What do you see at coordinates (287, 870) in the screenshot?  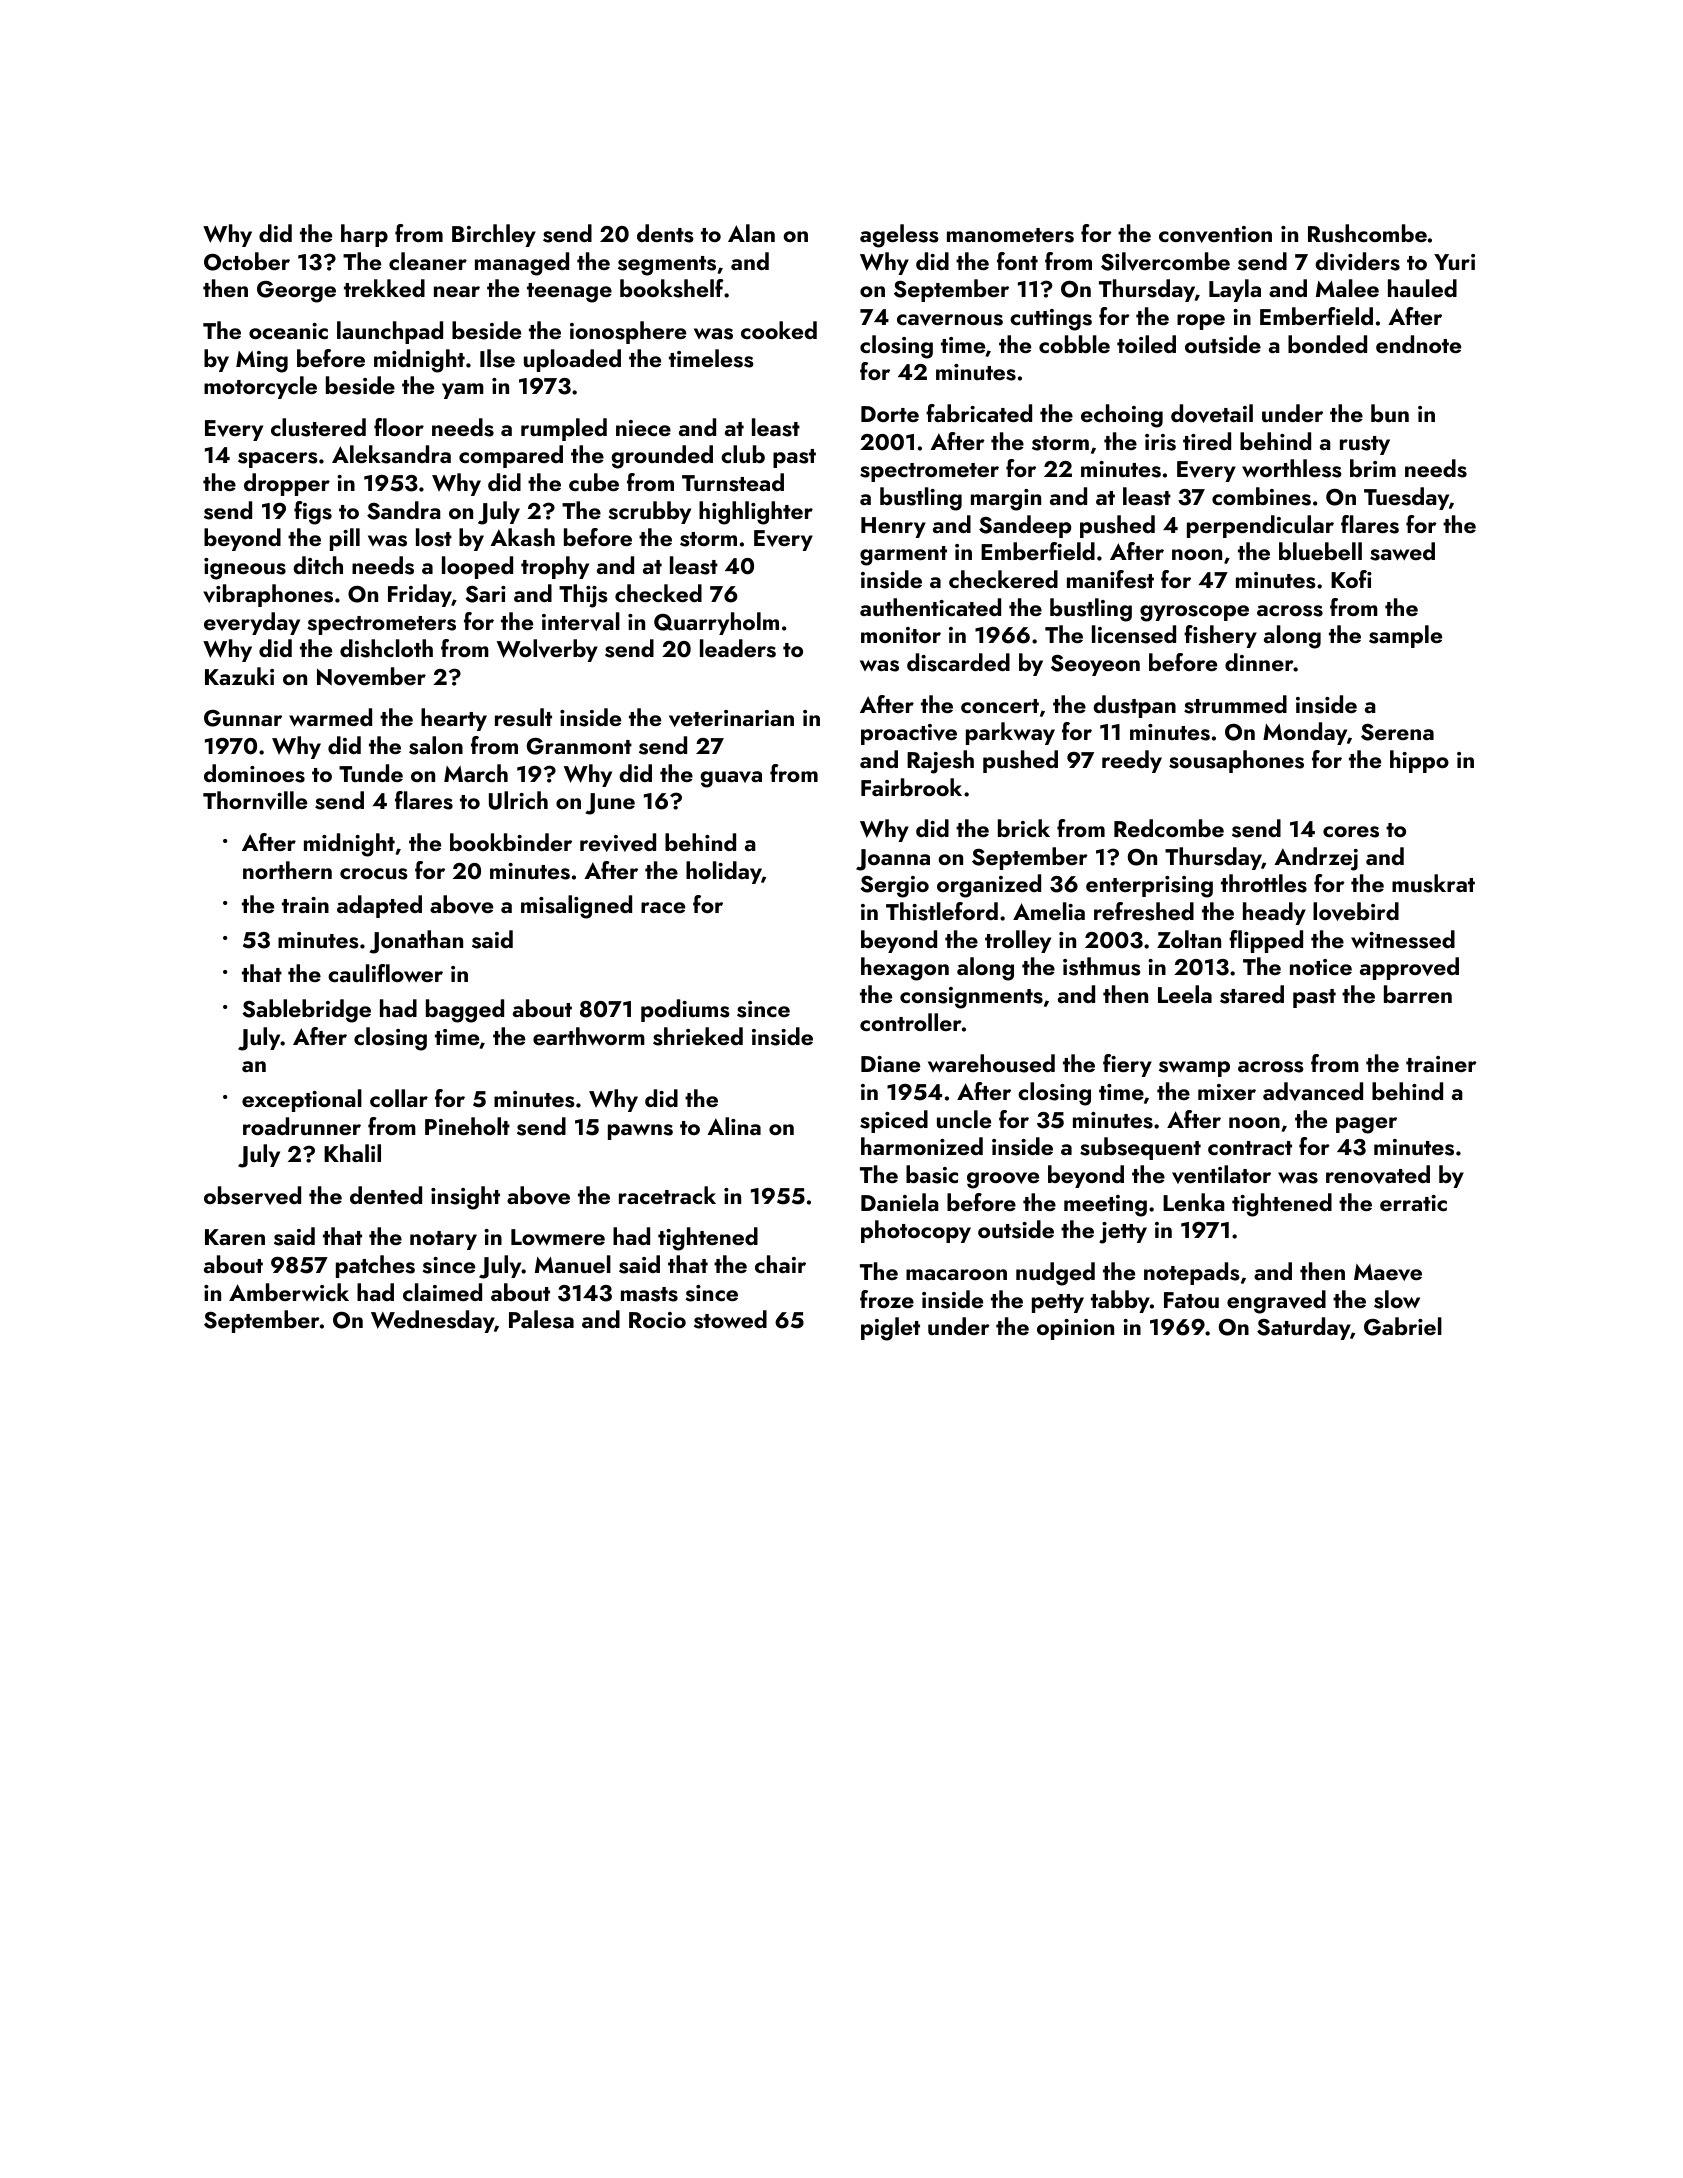 I see `northern` at bounding box center [287, 870].
